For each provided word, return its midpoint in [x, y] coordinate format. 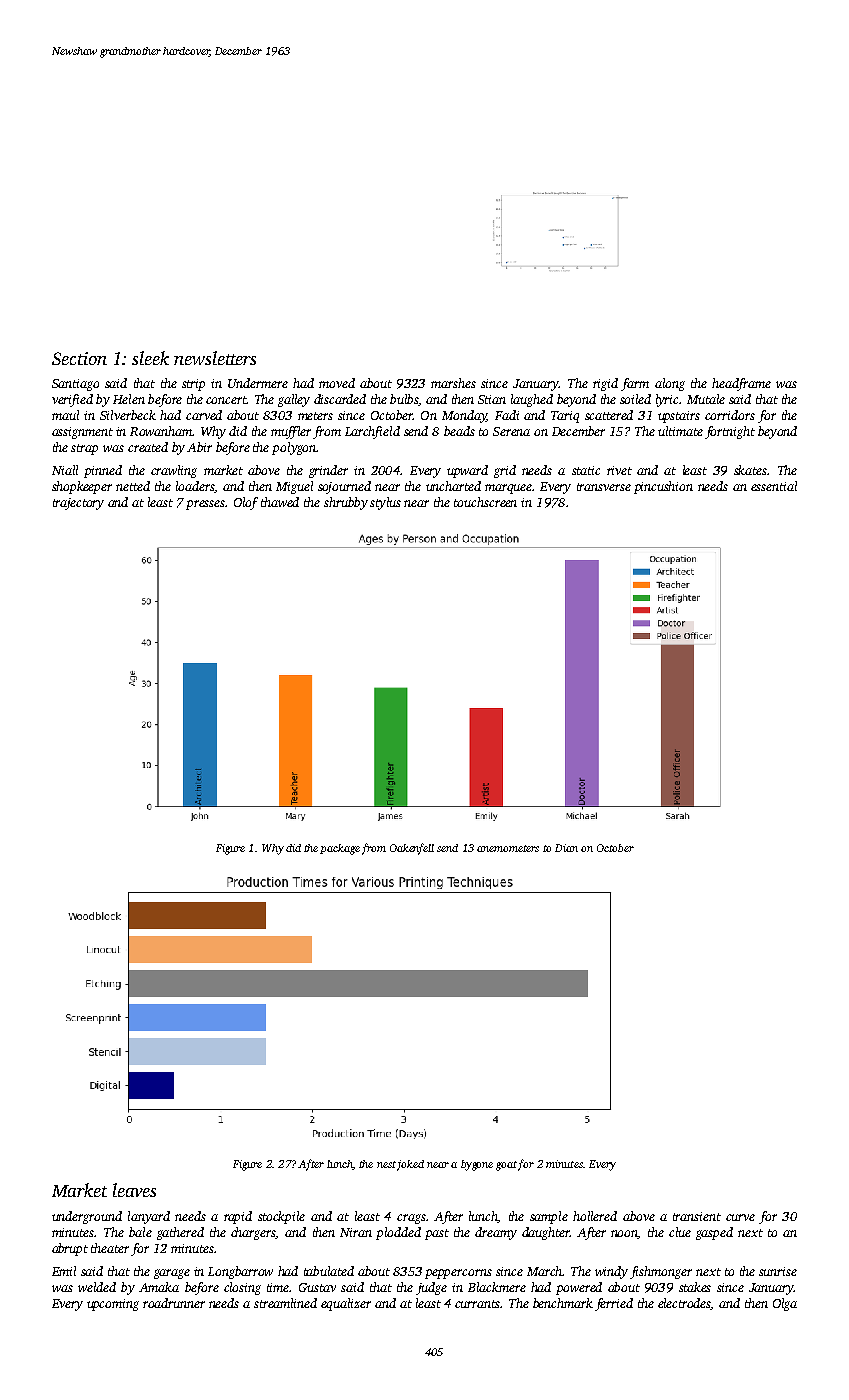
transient [697, 1216]
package [340, 849]
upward [467, 471]
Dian [566, 848]
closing [242, 1288]
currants [477, 1304]
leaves [134, 1190]
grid [505, 471]
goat [506, 1166]
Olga [785, 1304]
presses [205, 505]
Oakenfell [412, 849]
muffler [291, 432]
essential [774, 486]
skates [750, 470]
